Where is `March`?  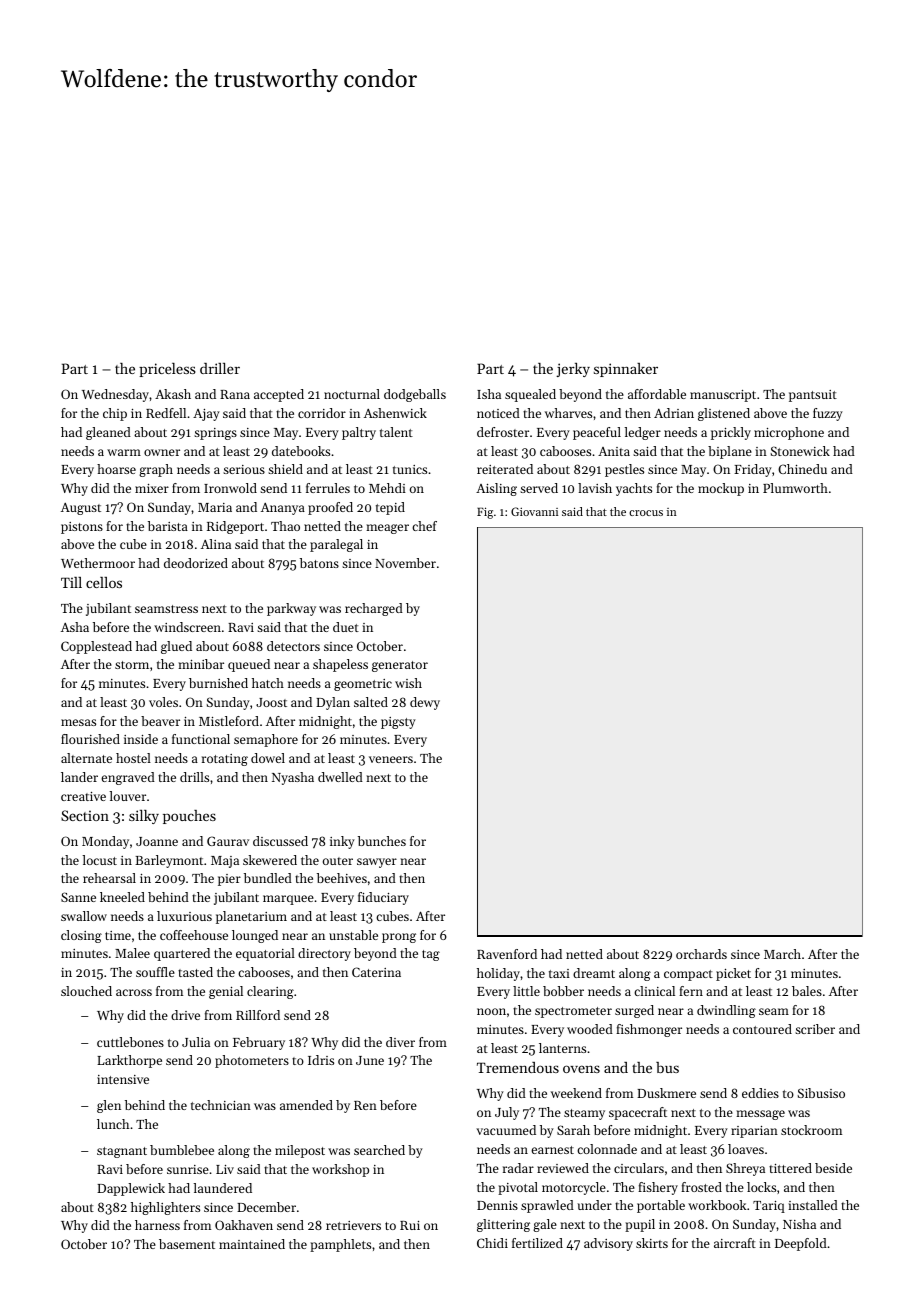 March is located at coordinates (782, 954).
